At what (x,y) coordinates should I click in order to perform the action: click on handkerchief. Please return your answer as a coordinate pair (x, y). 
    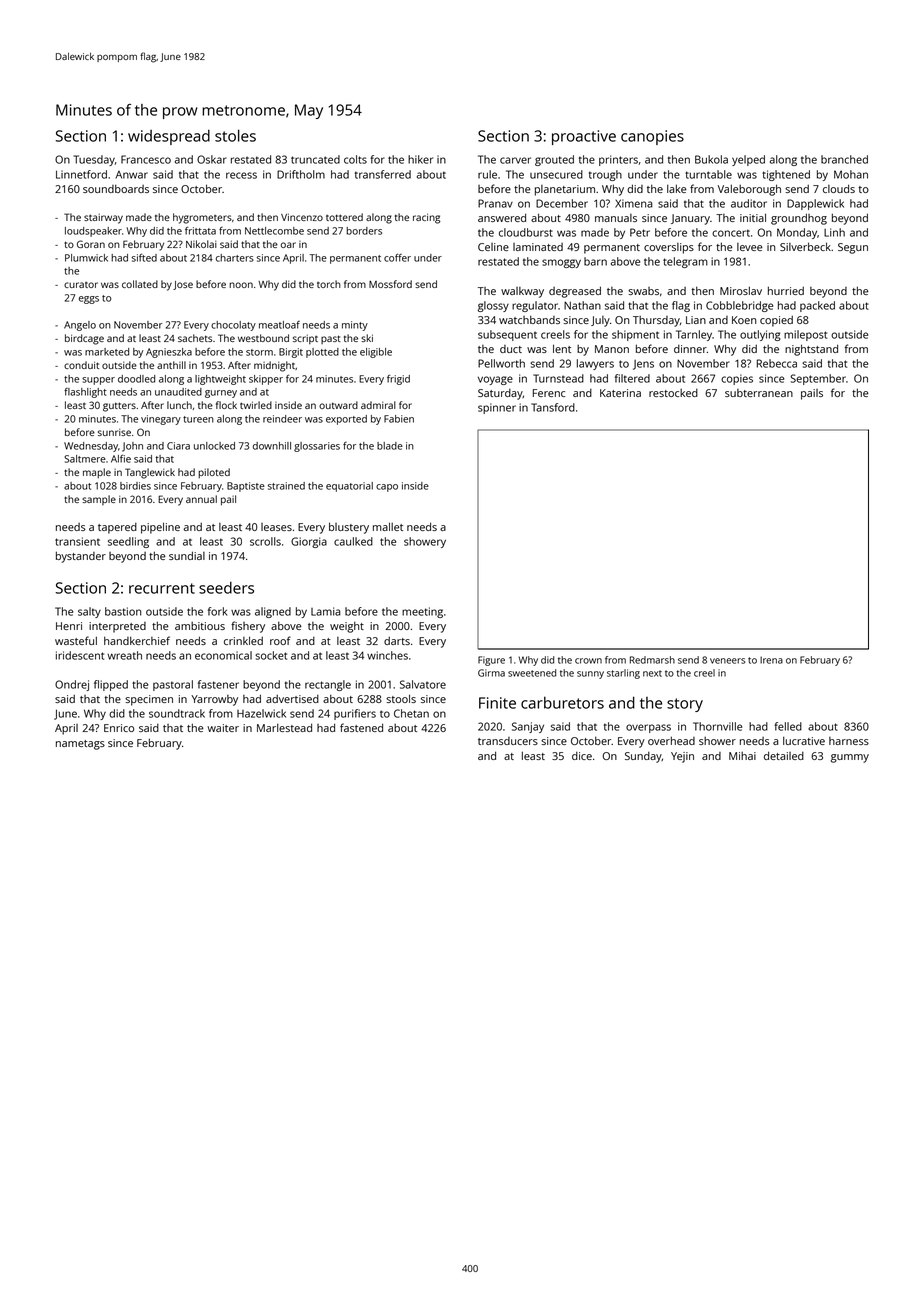
    Looking at the image, I should click on (137, 640).
